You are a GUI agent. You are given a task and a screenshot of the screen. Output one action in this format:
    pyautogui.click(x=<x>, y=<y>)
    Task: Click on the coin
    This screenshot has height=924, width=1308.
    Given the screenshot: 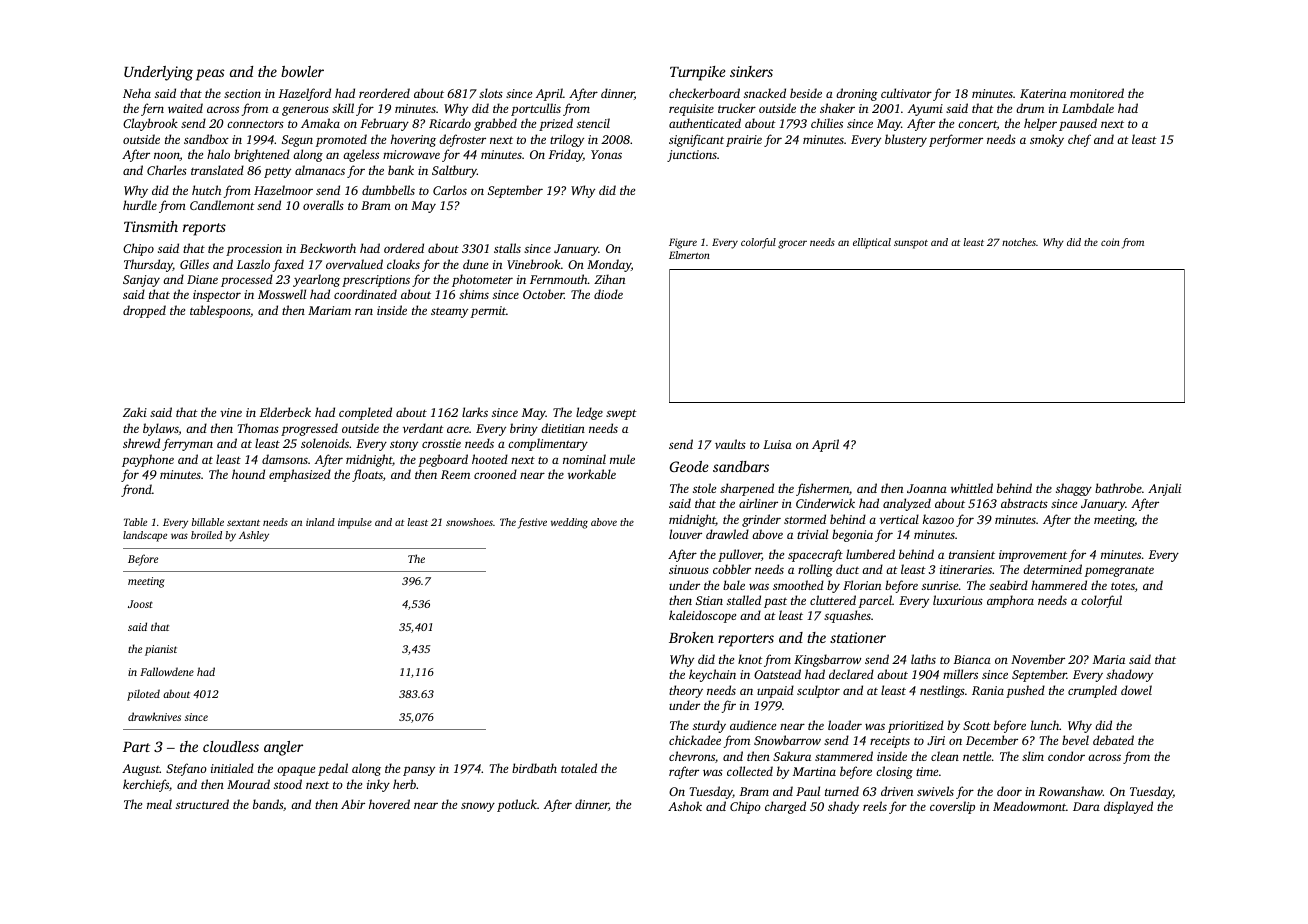 What is the action you would take?
    pyautogui.click(x=1110, y=242)
